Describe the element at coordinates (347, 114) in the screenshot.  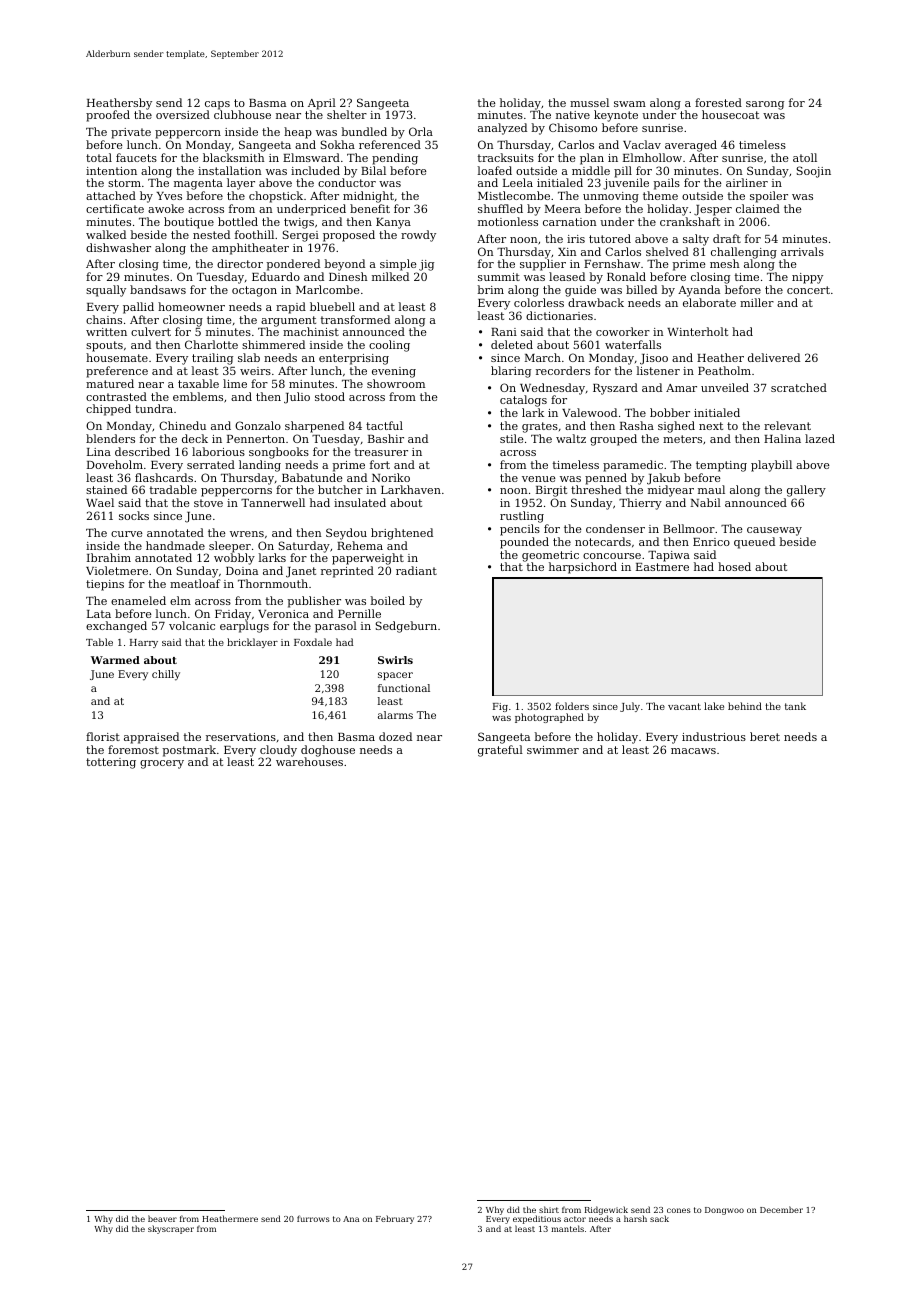
I see `shelter` at that location.
